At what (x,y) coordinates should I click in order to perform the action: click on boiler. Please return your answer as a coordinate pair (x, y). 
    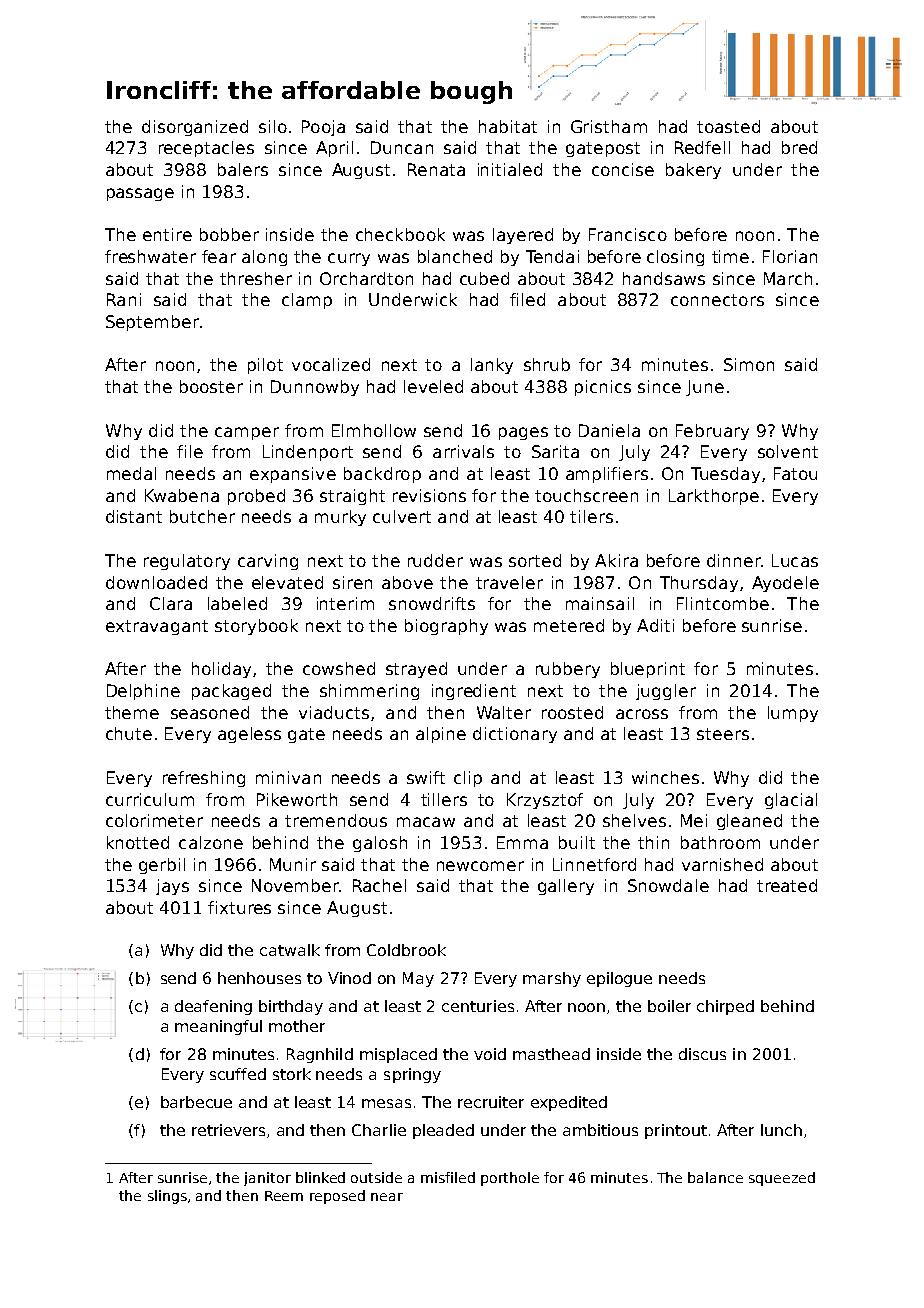
    Looking at the image, I should click on (669, 1006).
